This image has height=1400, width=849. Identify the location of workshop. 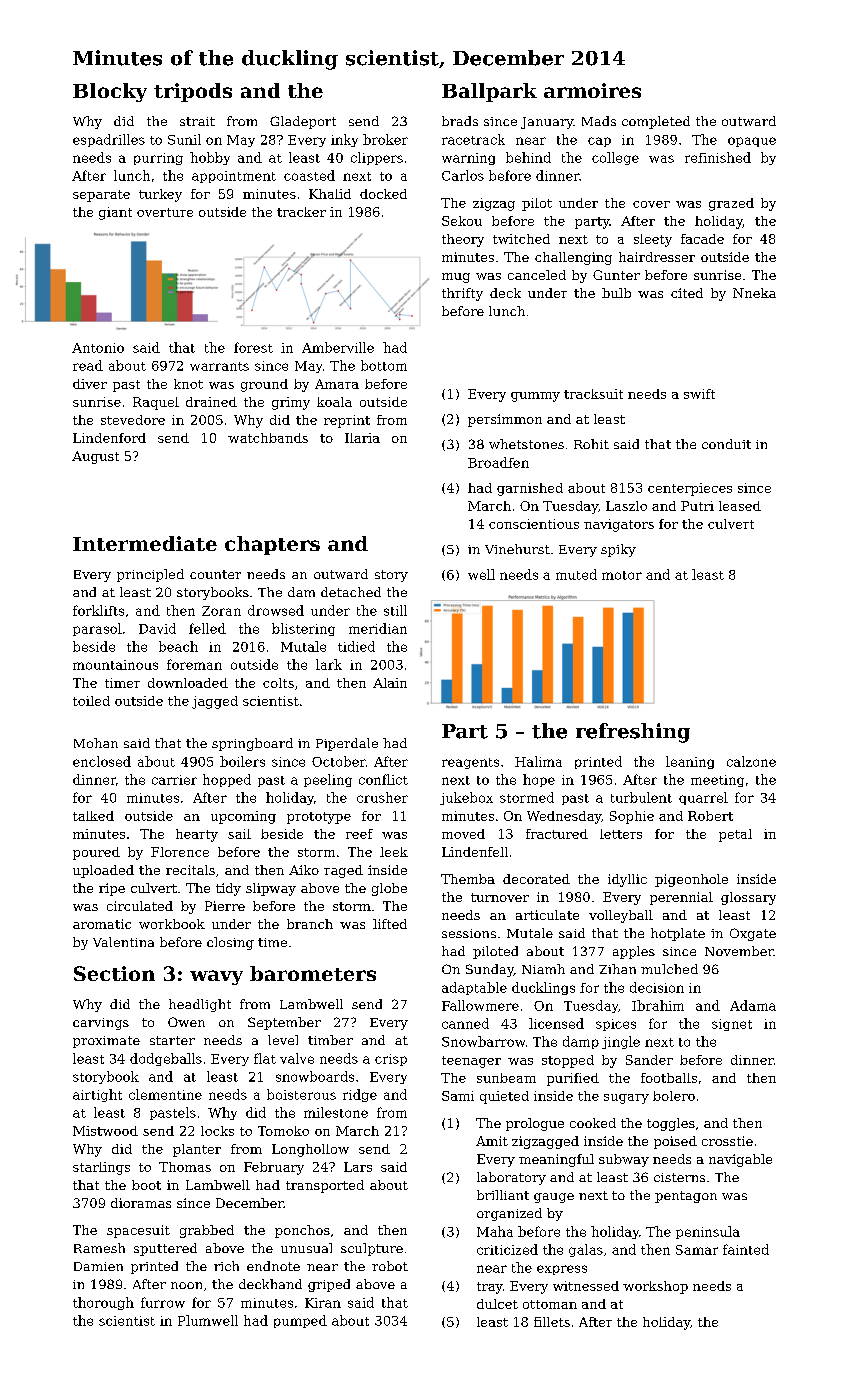
(655, 1287).
